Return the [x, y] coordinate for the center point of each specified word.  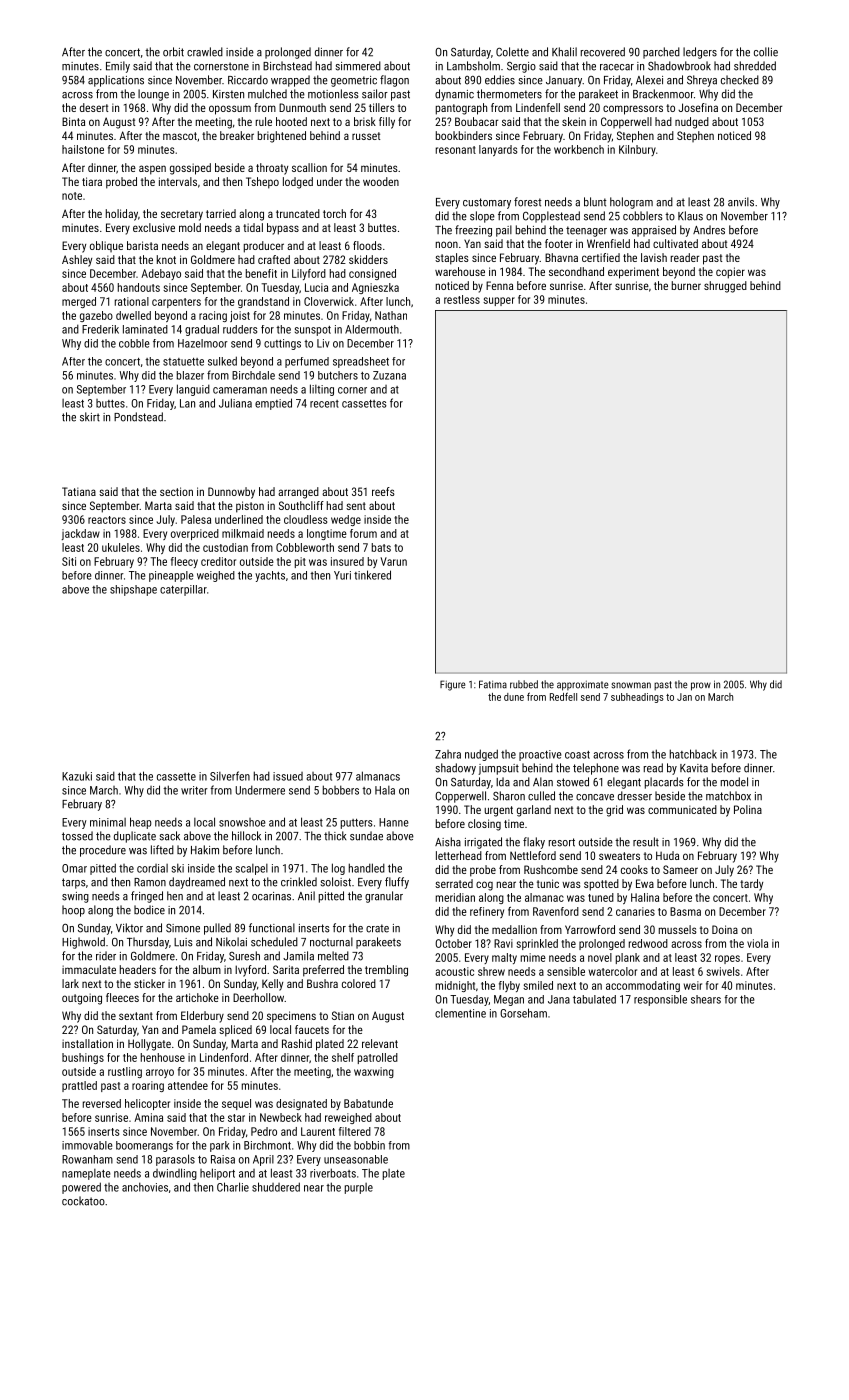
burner [686, 285]
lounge [153, 95]
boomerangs [144, 1146]
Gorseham [523, 1013]
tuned [601, 897]
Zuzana [389, 375]
